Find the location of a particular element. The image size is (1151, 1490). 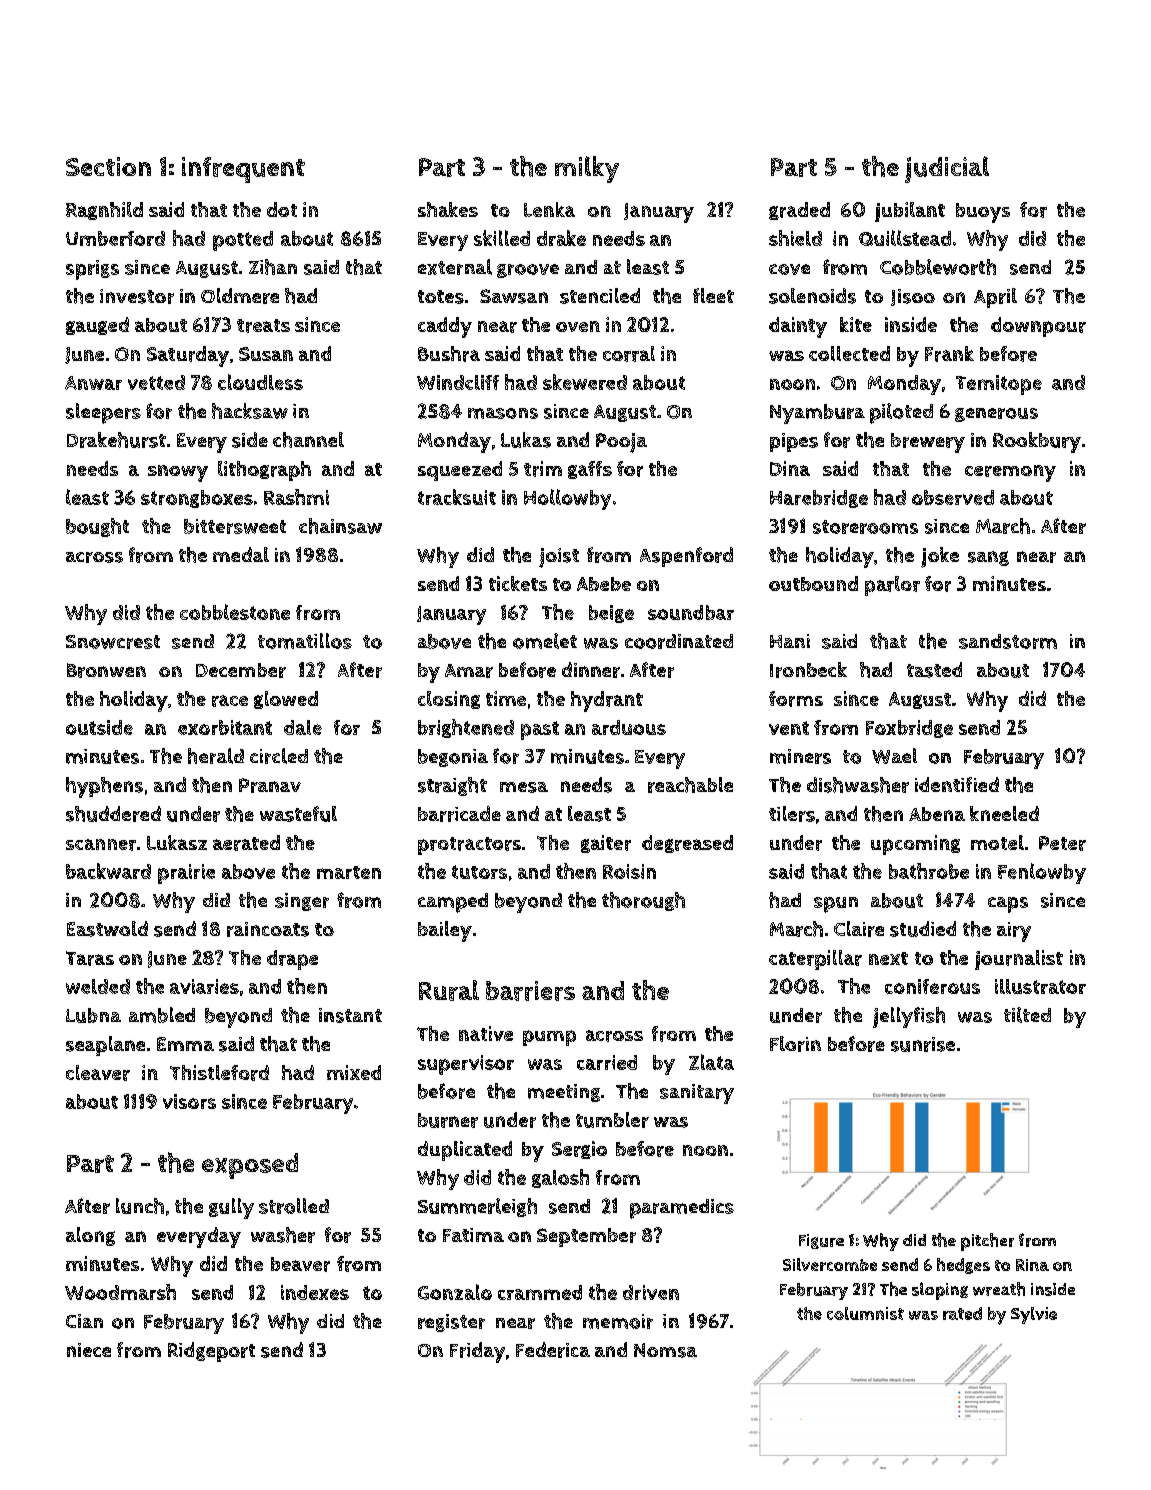

Florin is located at coordinates (795, 1044).
